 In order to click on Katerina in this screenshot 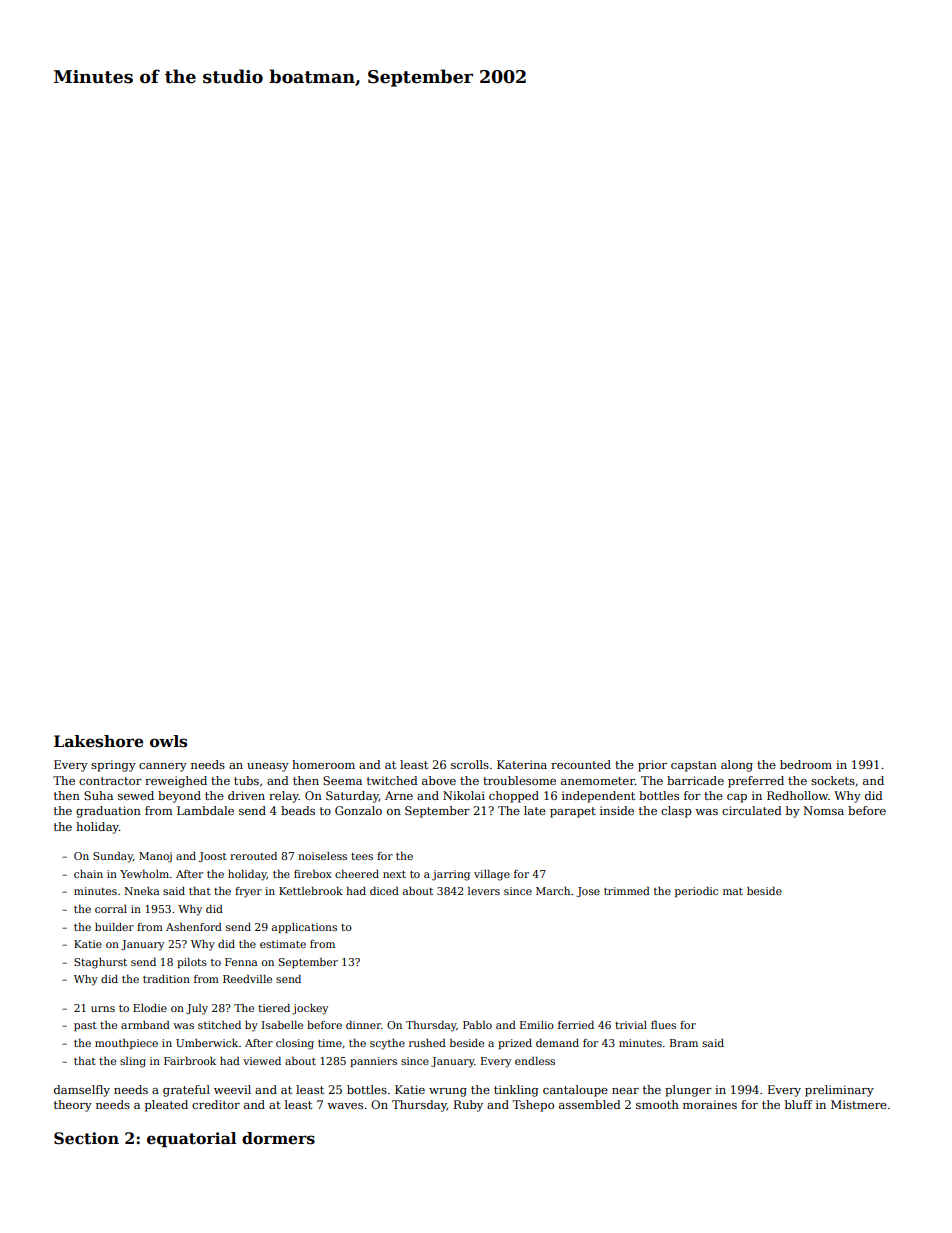, I will do `click(522, 764)`.
